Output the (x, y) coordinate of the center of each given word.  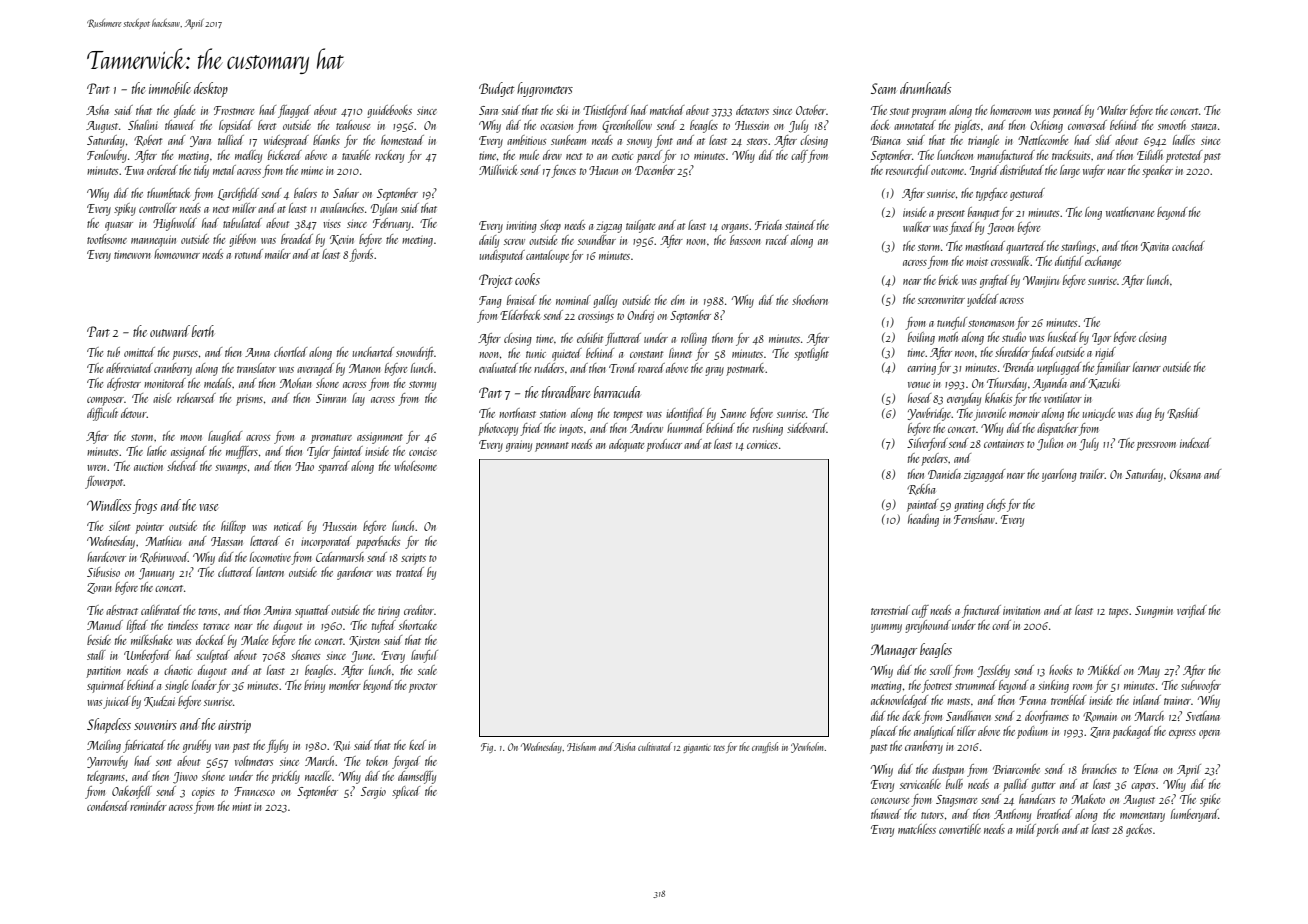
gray (714, 371)
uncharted (373, 352)
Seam (883, 88)
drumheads (925, 88)
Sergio (373, 793)
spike (1210, 800)
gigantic (697, 749)
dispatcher (1057, 429)
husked (1063, 337)
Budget (497, 89)
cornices (762, 444)
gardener (355, 573)
